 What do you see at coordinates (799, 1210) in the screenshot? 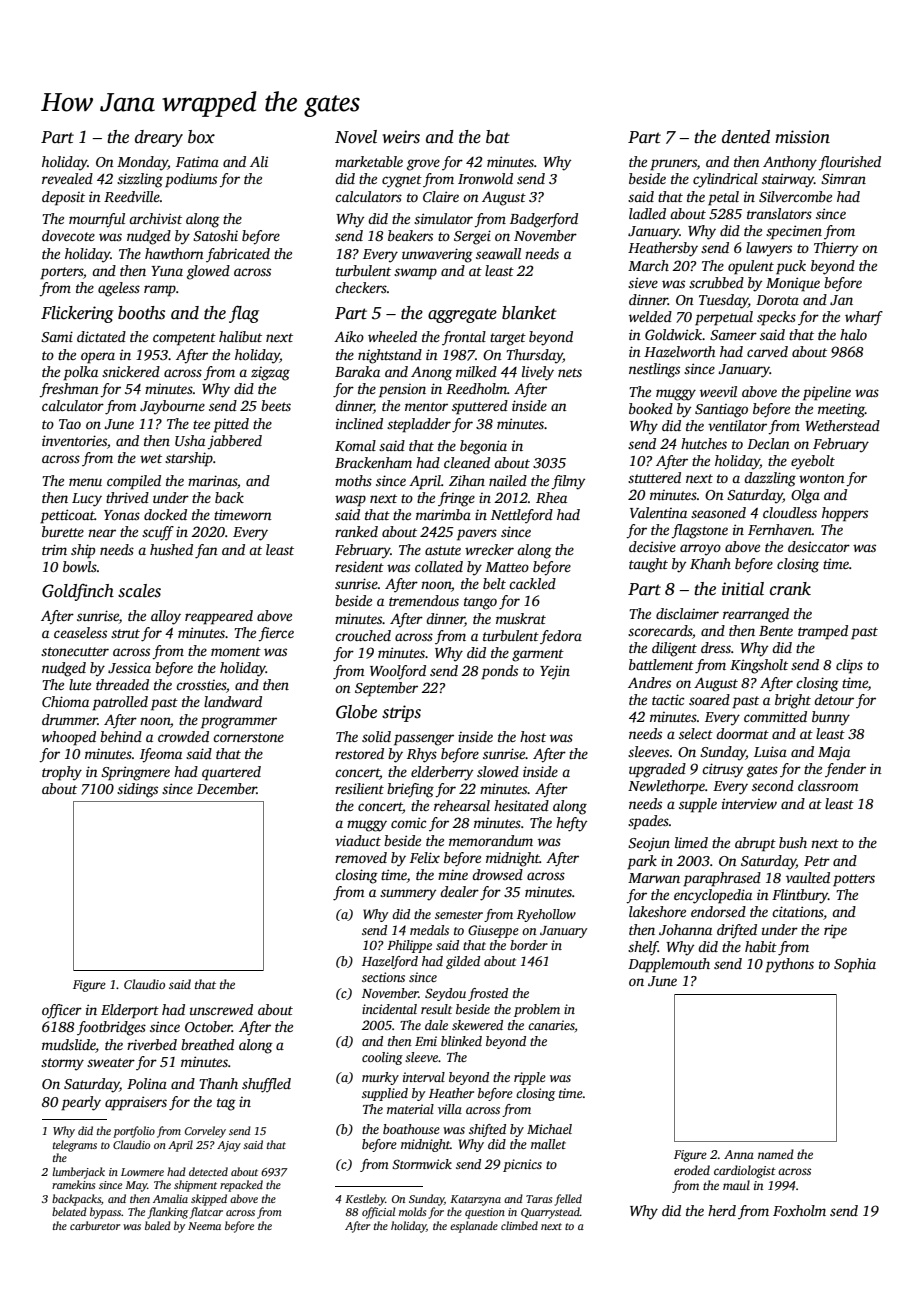
I see `Foxholm` at bounding box center [799, 1210].
